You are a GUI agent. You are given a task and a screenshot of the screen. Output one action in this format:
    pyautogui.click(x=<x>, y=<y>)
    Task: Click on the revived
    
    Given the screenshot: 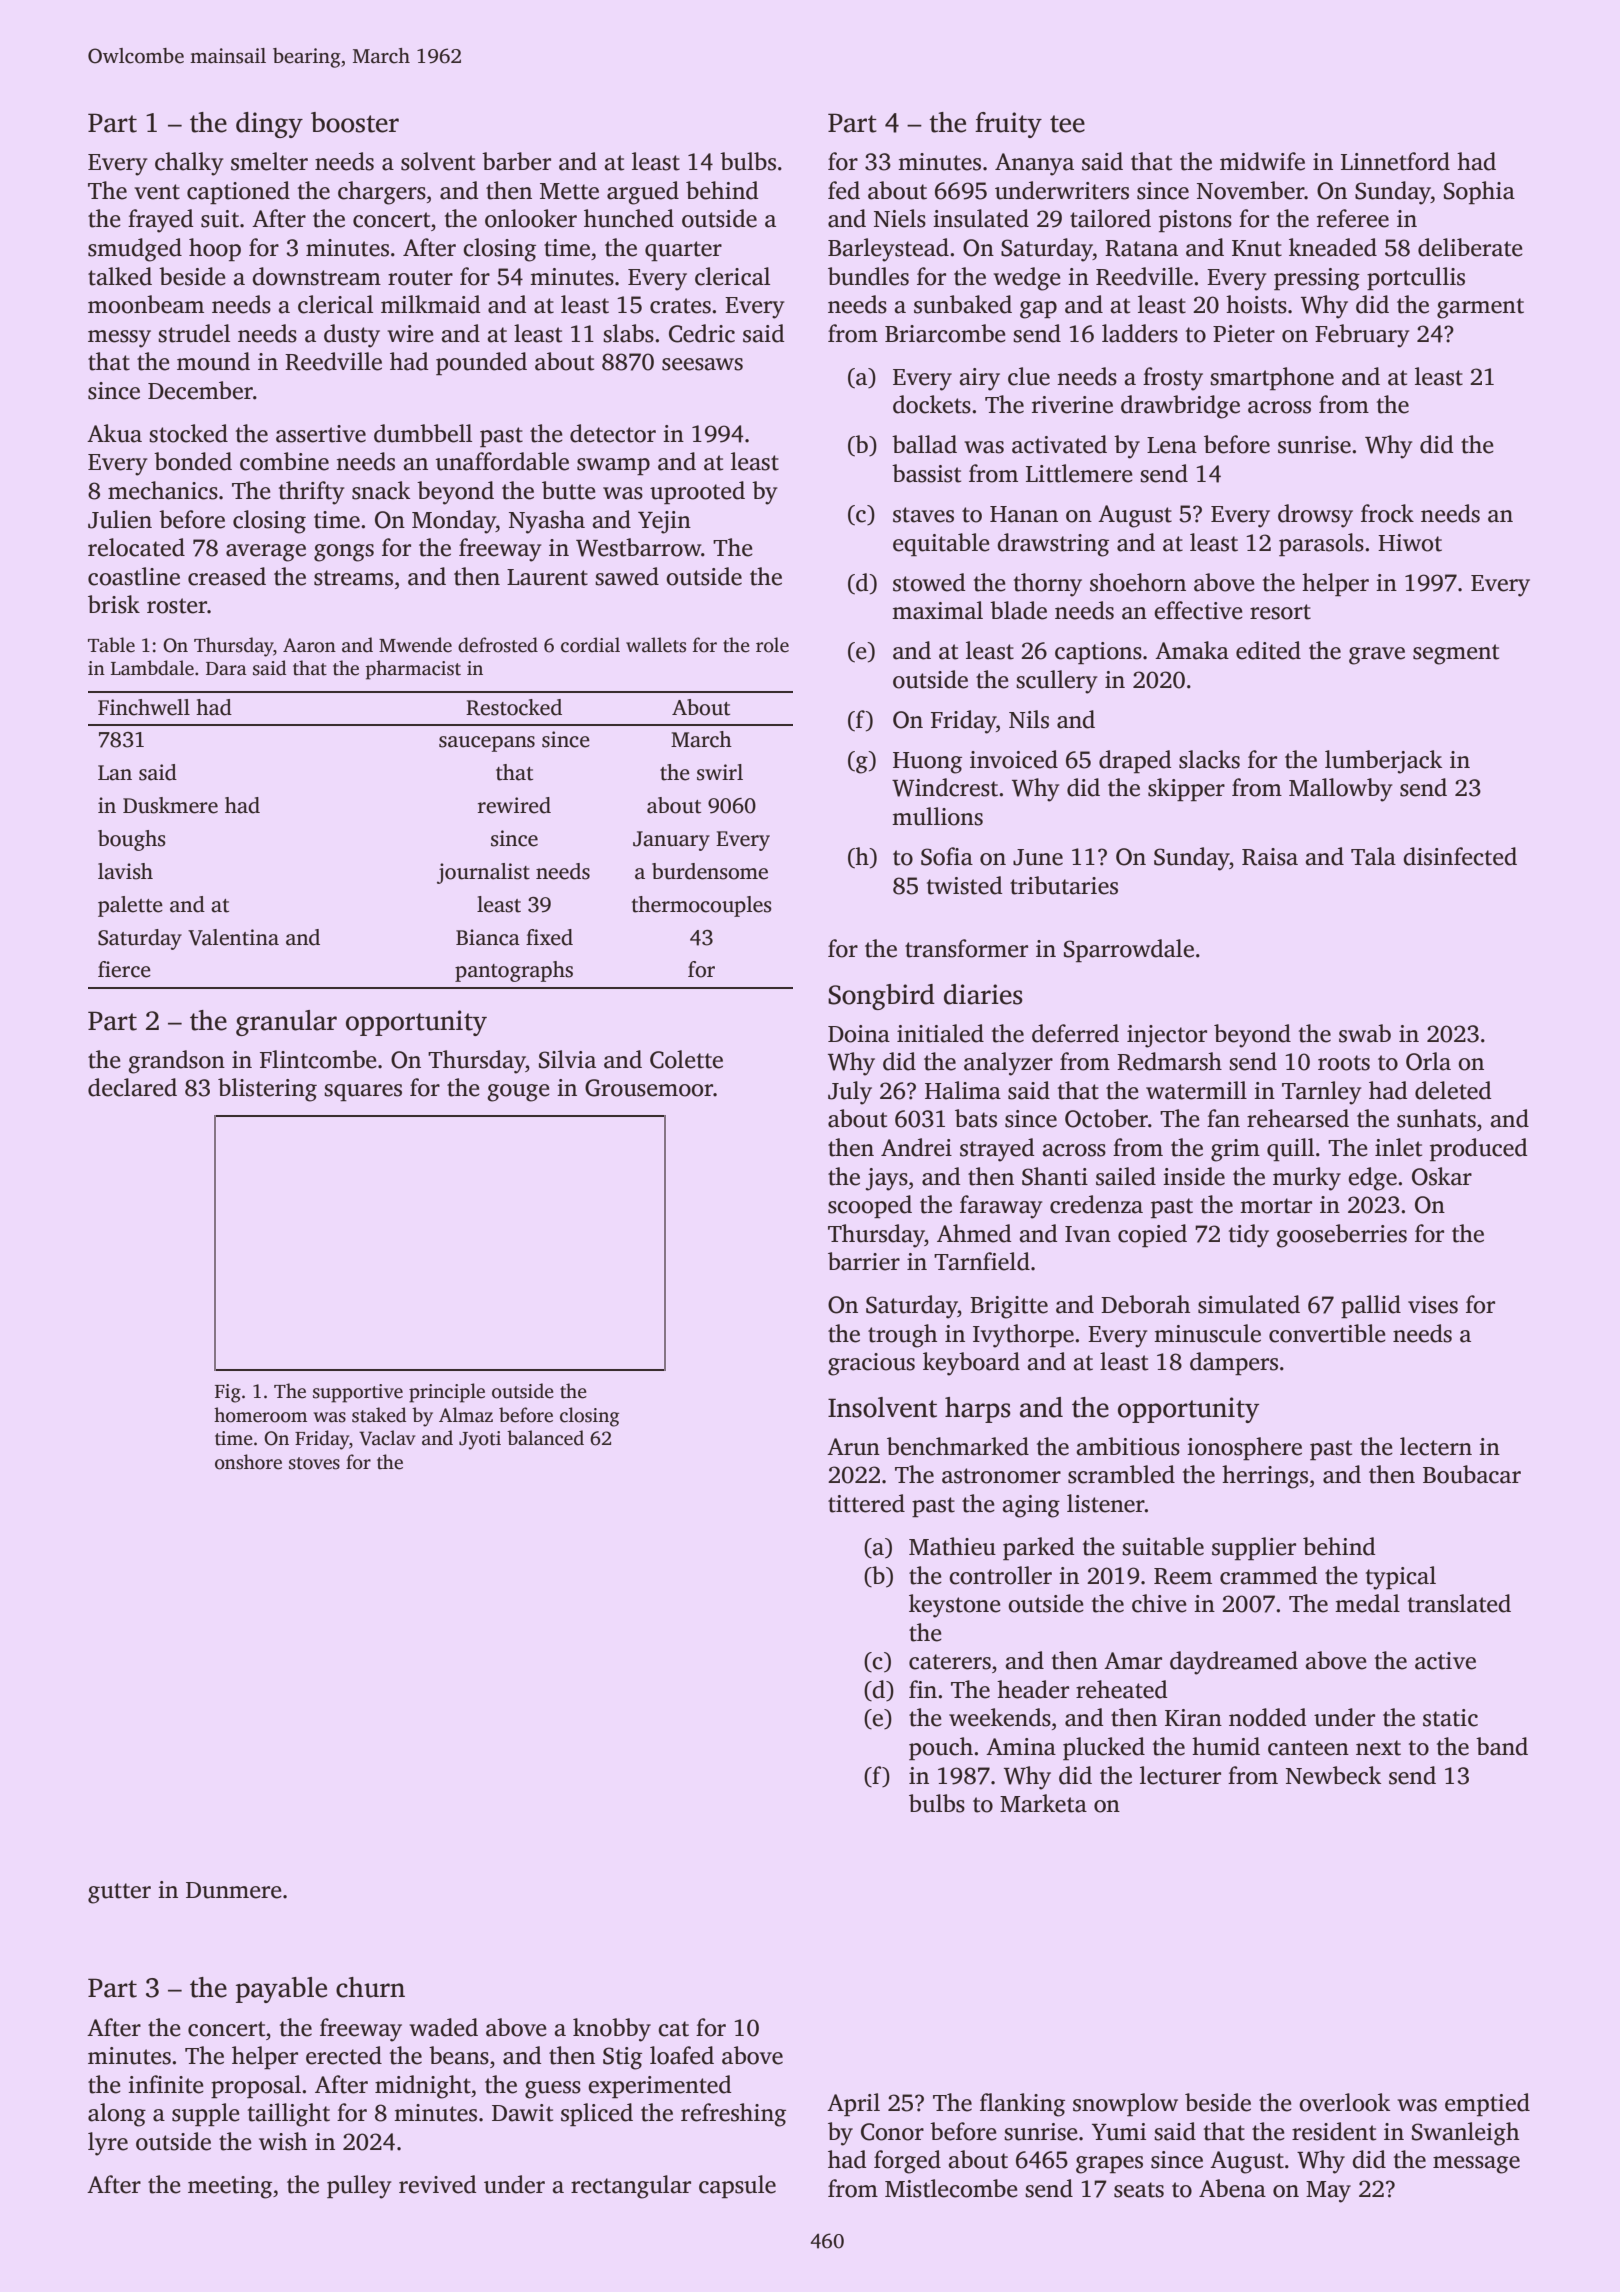 What is the action you would take?
    pyautogui.click(x=437, y=2184)
